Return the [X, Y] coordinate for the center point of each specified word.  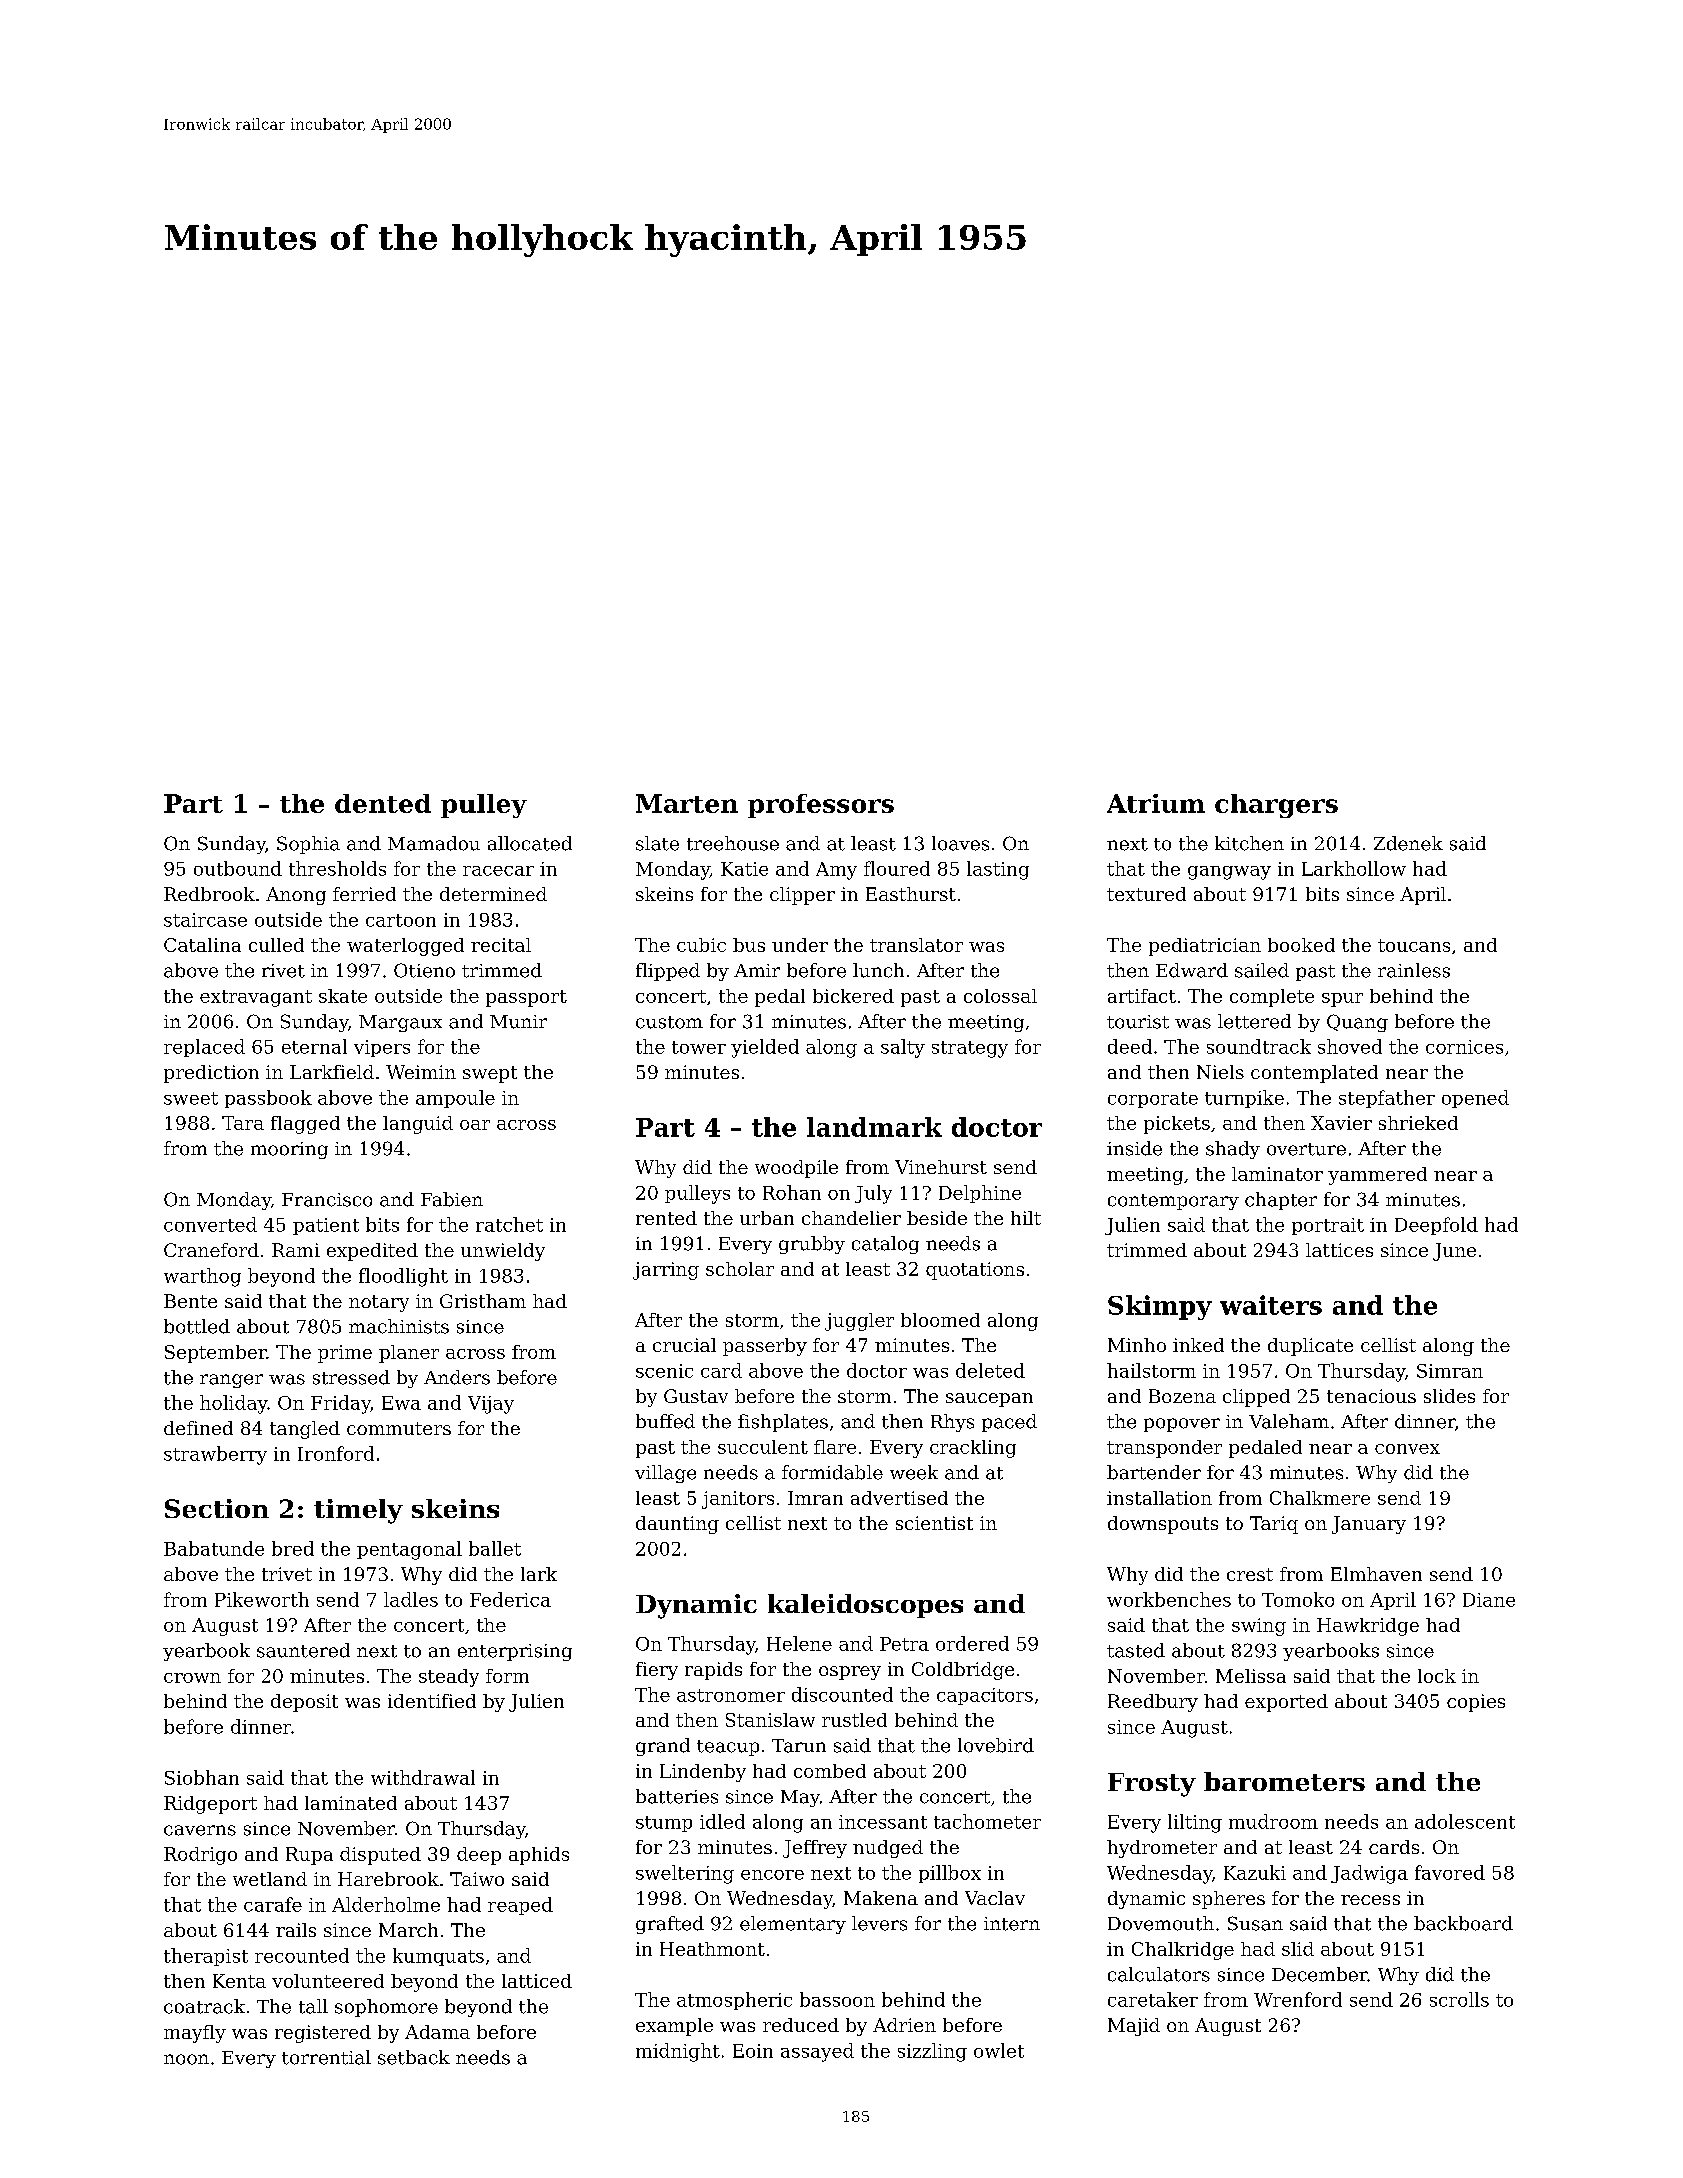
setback [414, 2057]
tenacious [1371, 1396]
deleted [990, 1370]
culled [276, 945]
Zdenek [1408, 843]
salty [903, 1048]
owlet [999, 2050]
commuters [399, 1428]
